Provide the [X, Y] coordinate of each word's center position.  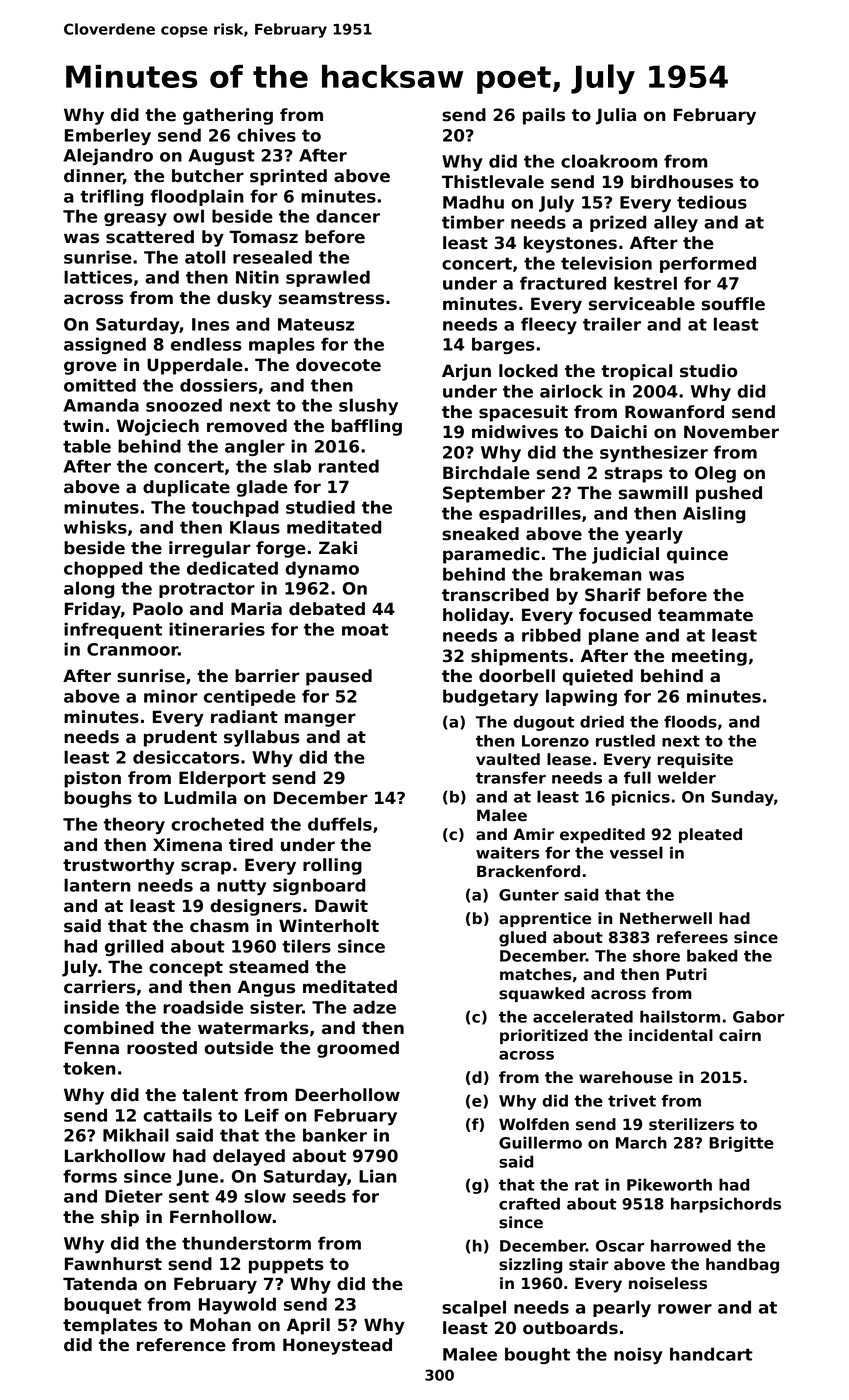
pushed [729, 494]
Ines [210, 324]
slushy [368, 406]
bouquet [103, 1305]
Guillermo [540, 1142]
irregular [210, 549]
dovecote [338, 365]
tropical [636, 372]
